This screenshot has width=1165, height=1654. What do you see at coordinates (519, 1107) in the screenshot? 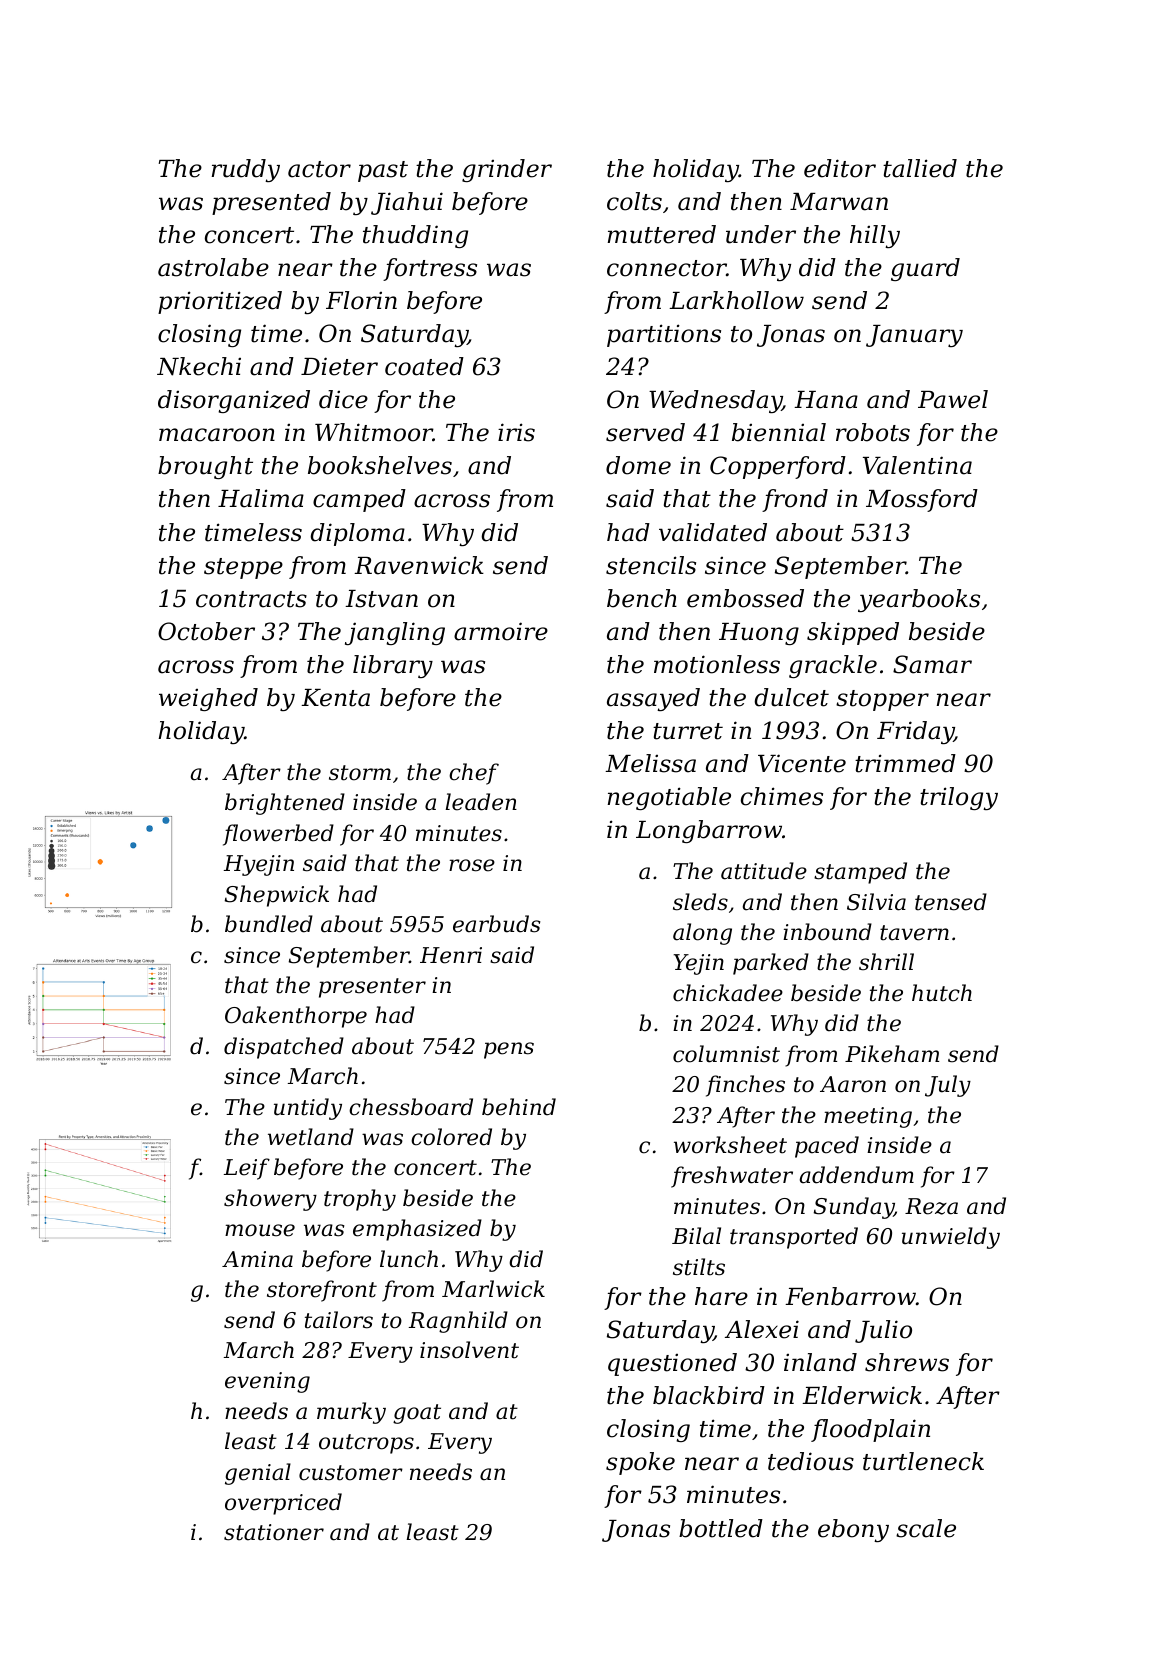
I see `behind` at bounding box center [519, 1107].
